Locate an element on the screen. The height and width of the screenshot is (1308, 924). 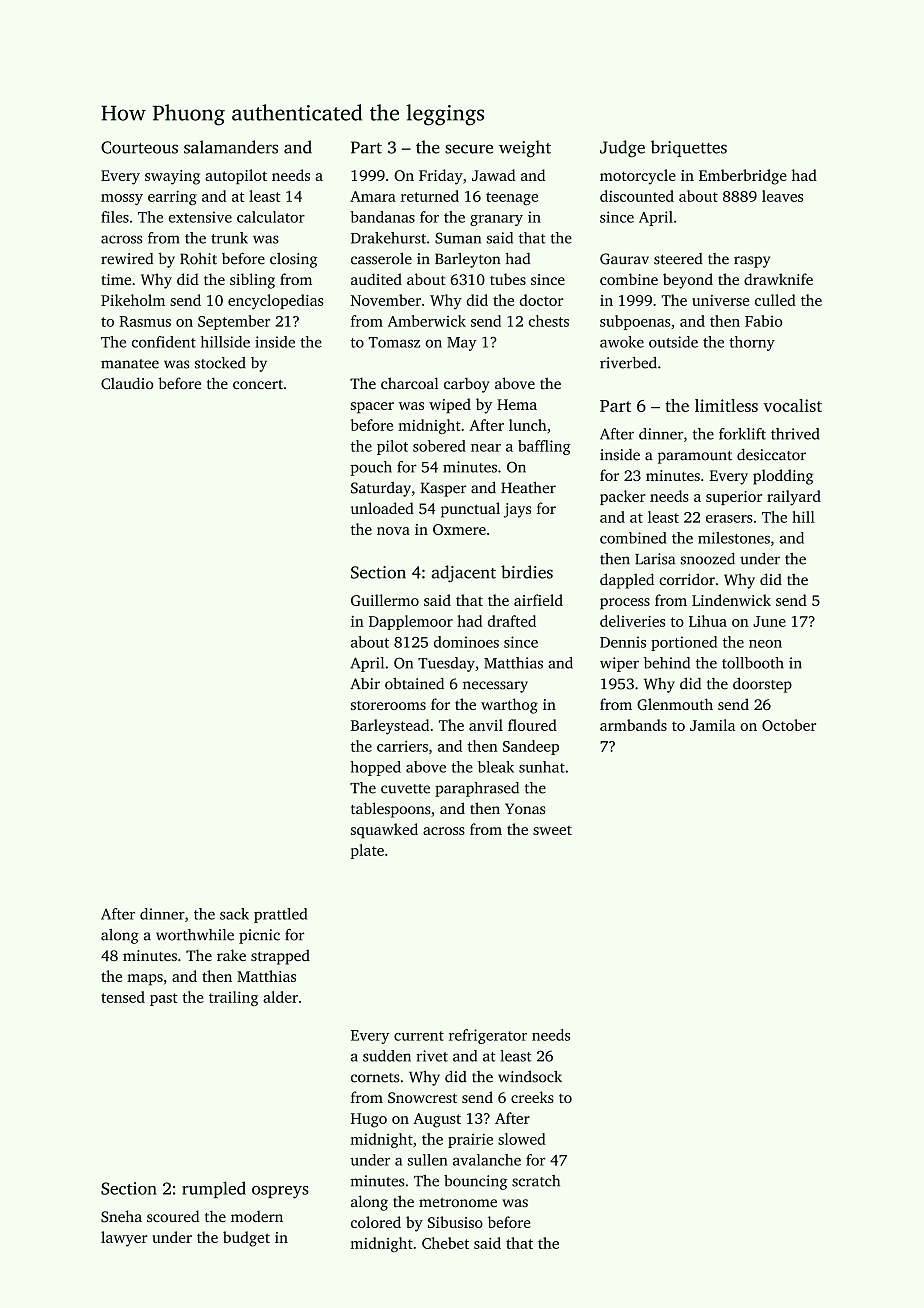
Guillermo is located at coordinates (385, 600).
